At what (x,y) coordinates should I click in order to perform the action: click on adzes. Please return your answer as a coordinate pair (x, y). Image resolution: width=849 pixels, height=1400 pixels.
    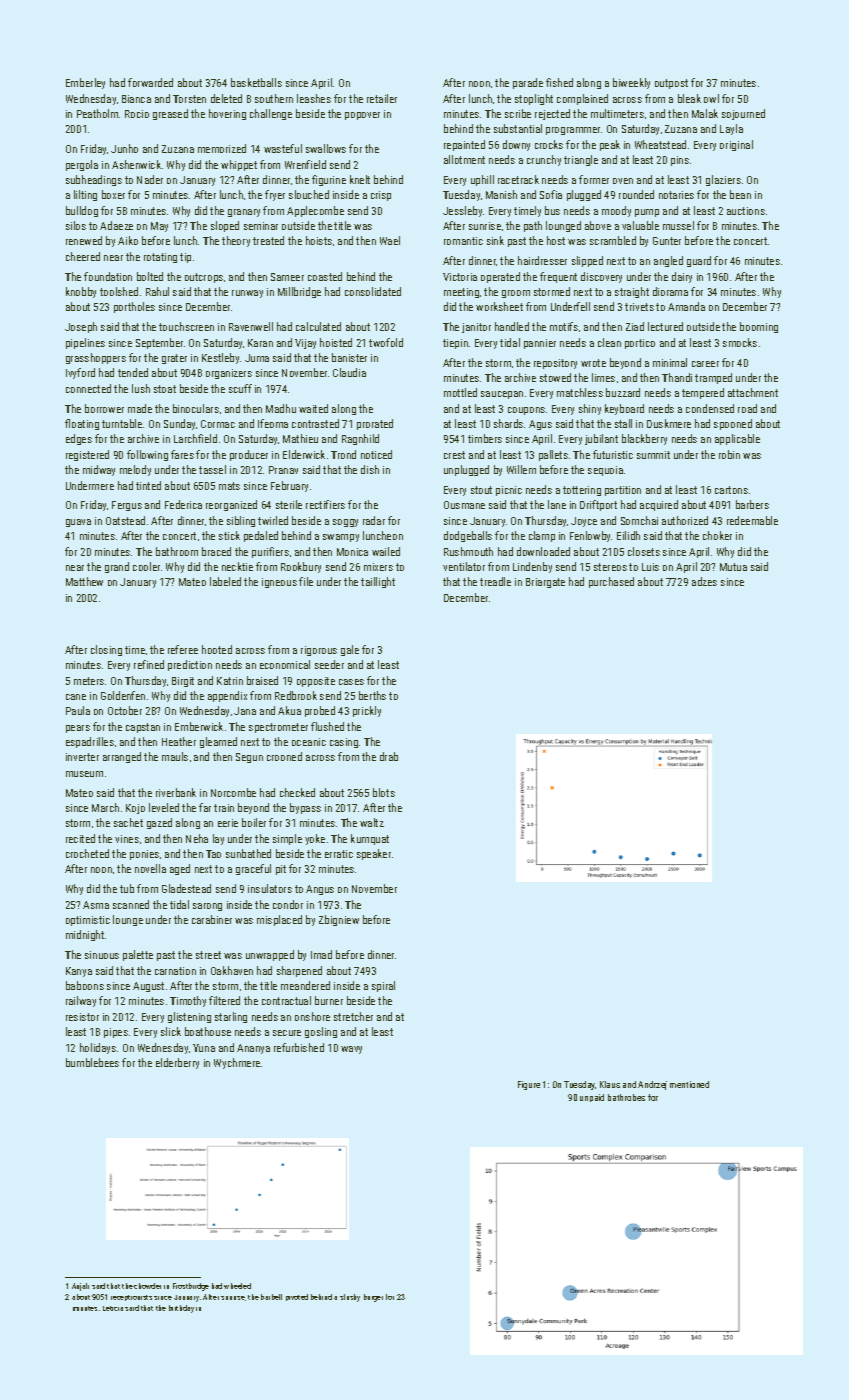
    Looking at the image, I should click on (704, 581).
